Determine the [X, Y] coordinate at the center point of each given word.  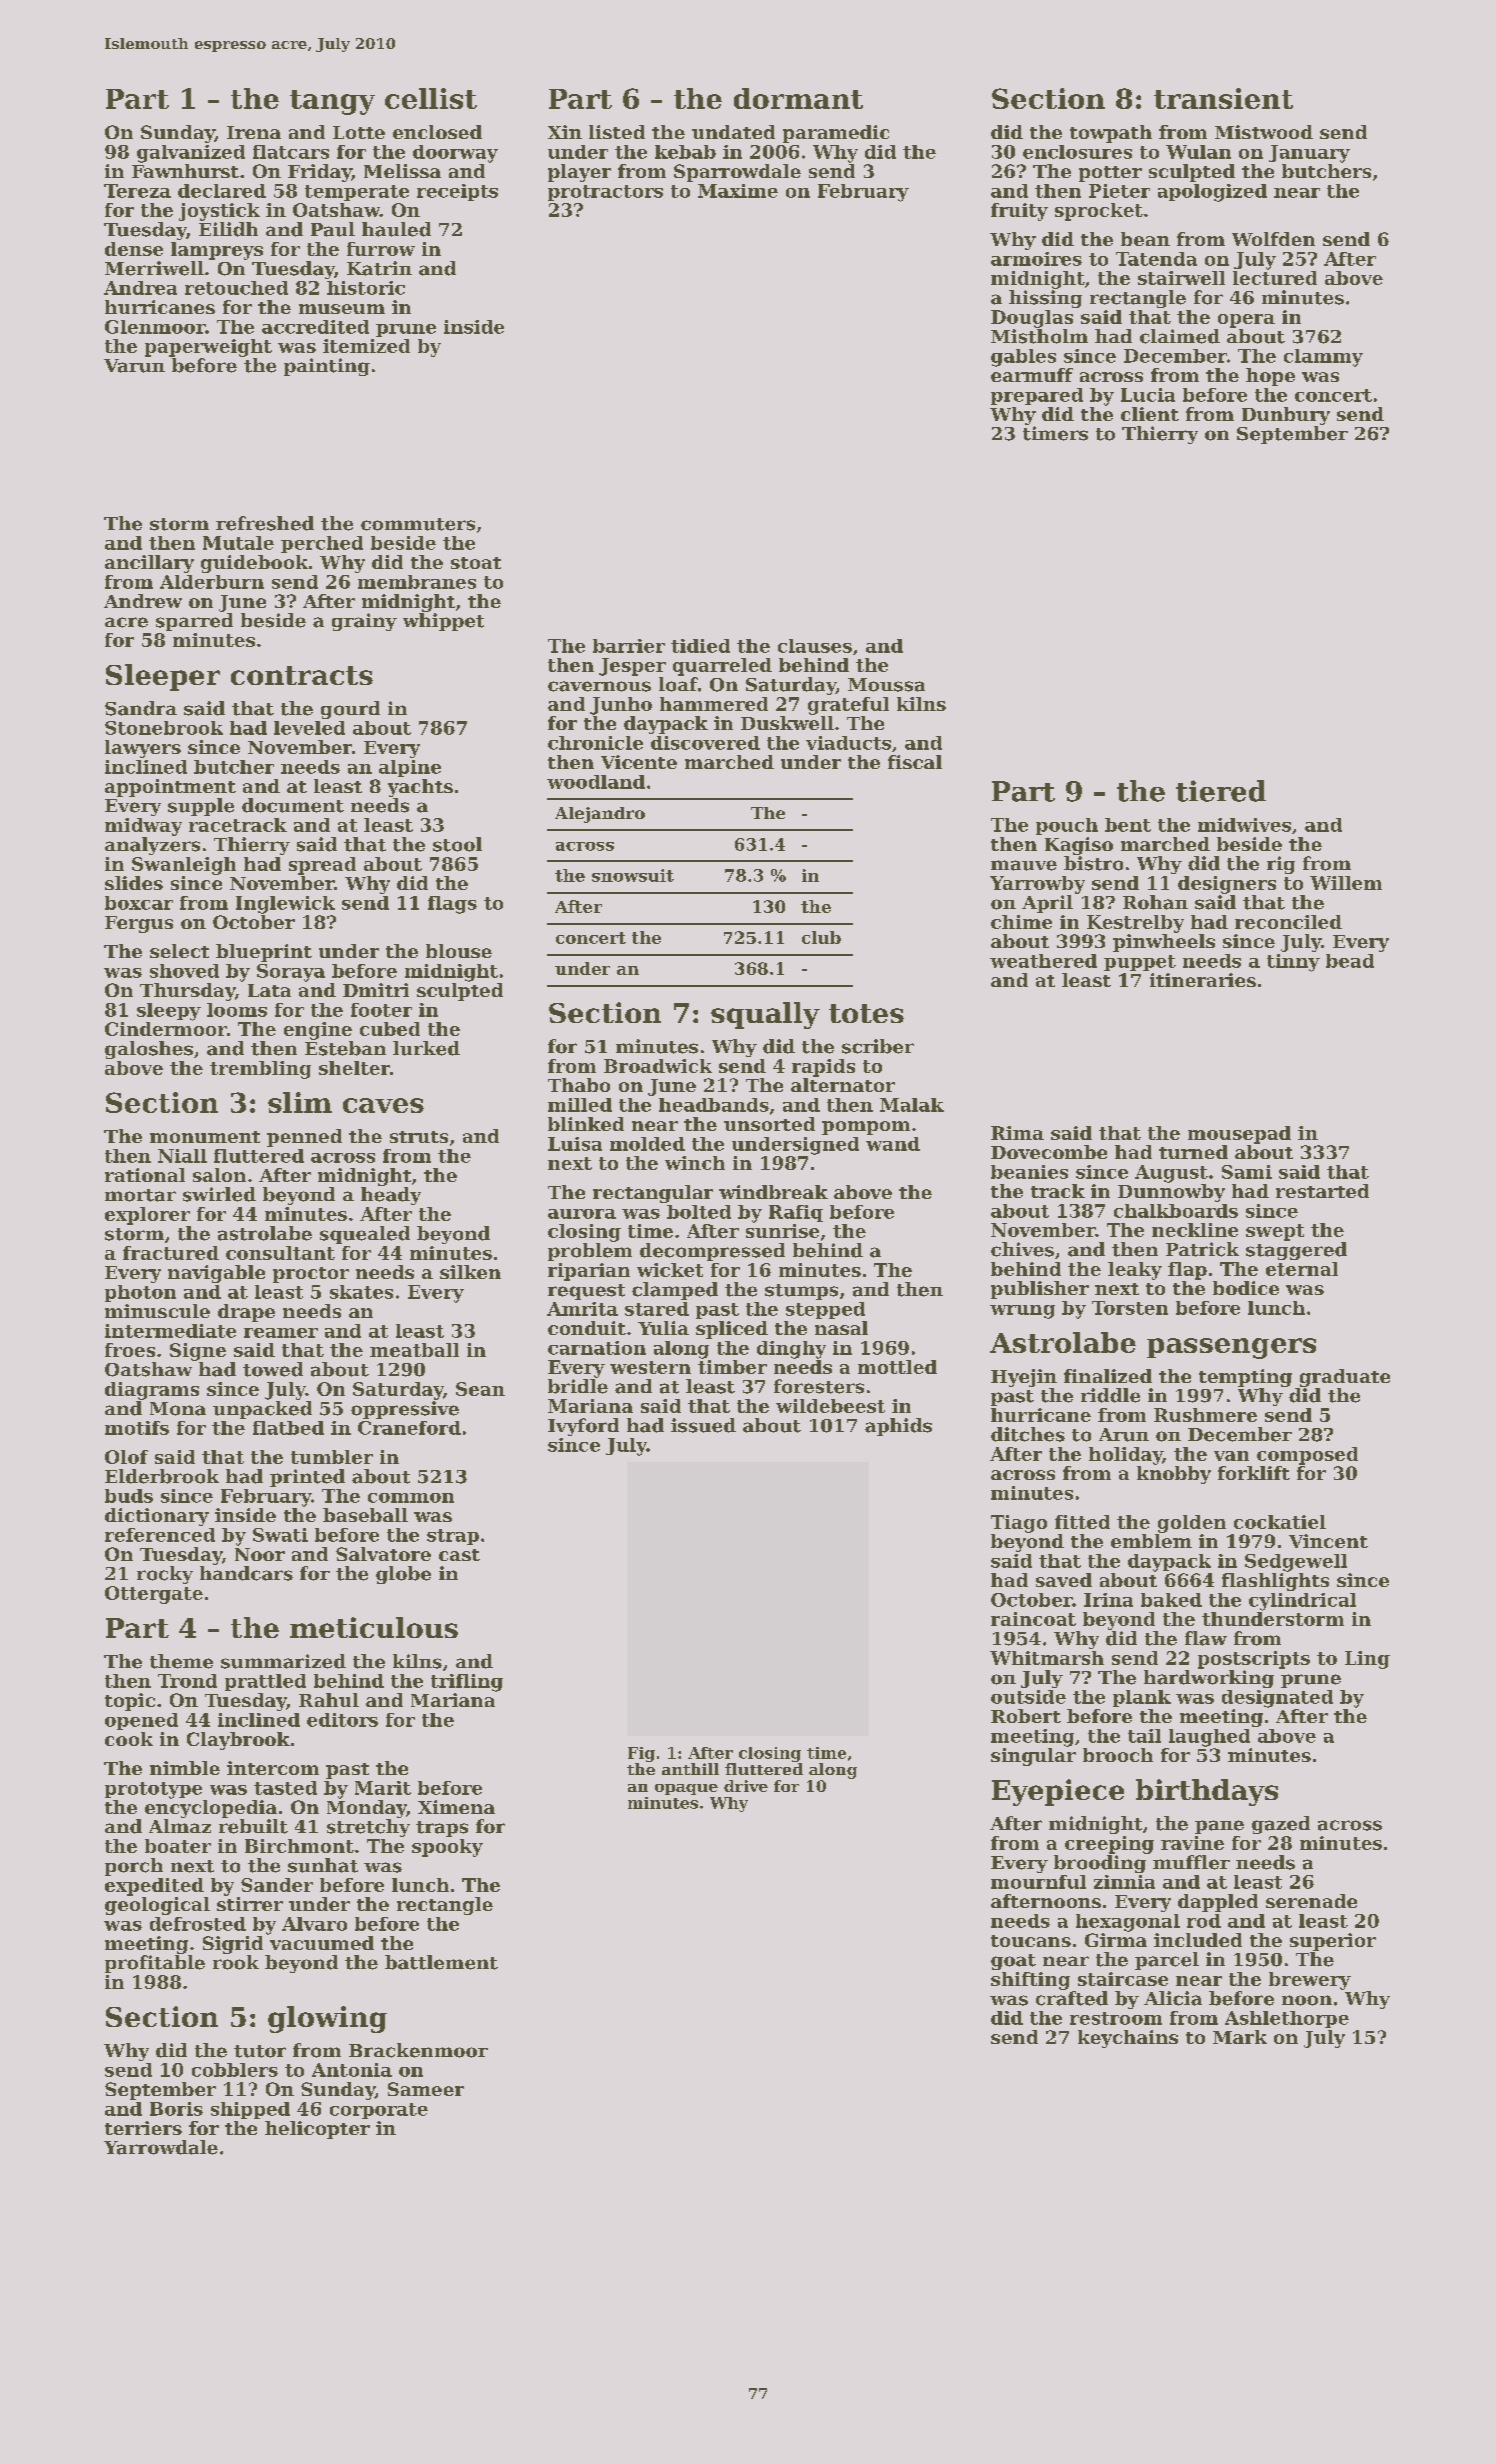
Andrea [140, 288]
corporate [379, 2111]
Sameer [426, 2089]
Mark [1240, 2037]
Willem [1346, 883]
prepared [1037, 396]
